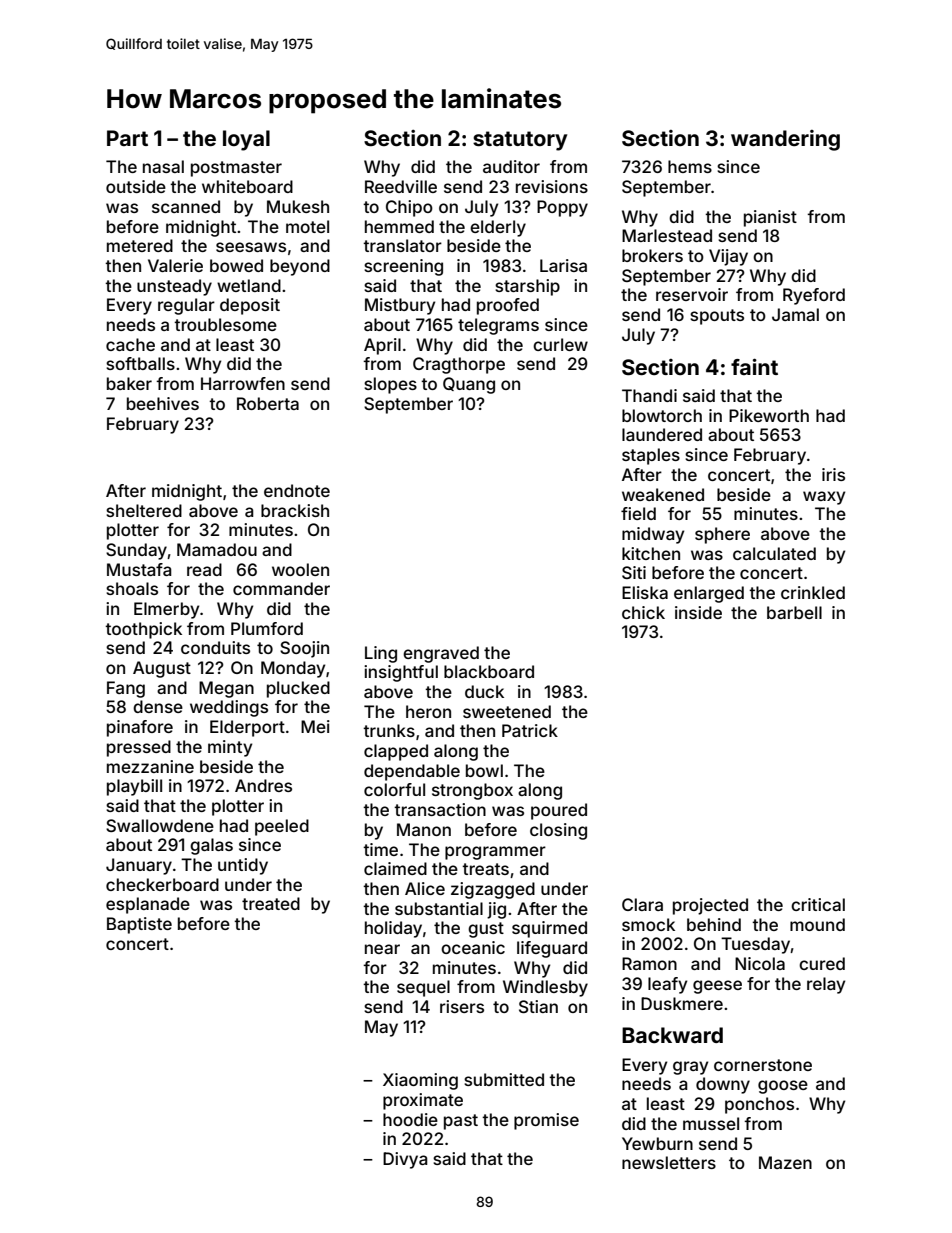 This screenshot has height=1233, width=952. What do you see at coordinates (785, 1162) in the screenshot?
I see `Mazen` at bounding box center [785, 1162].
